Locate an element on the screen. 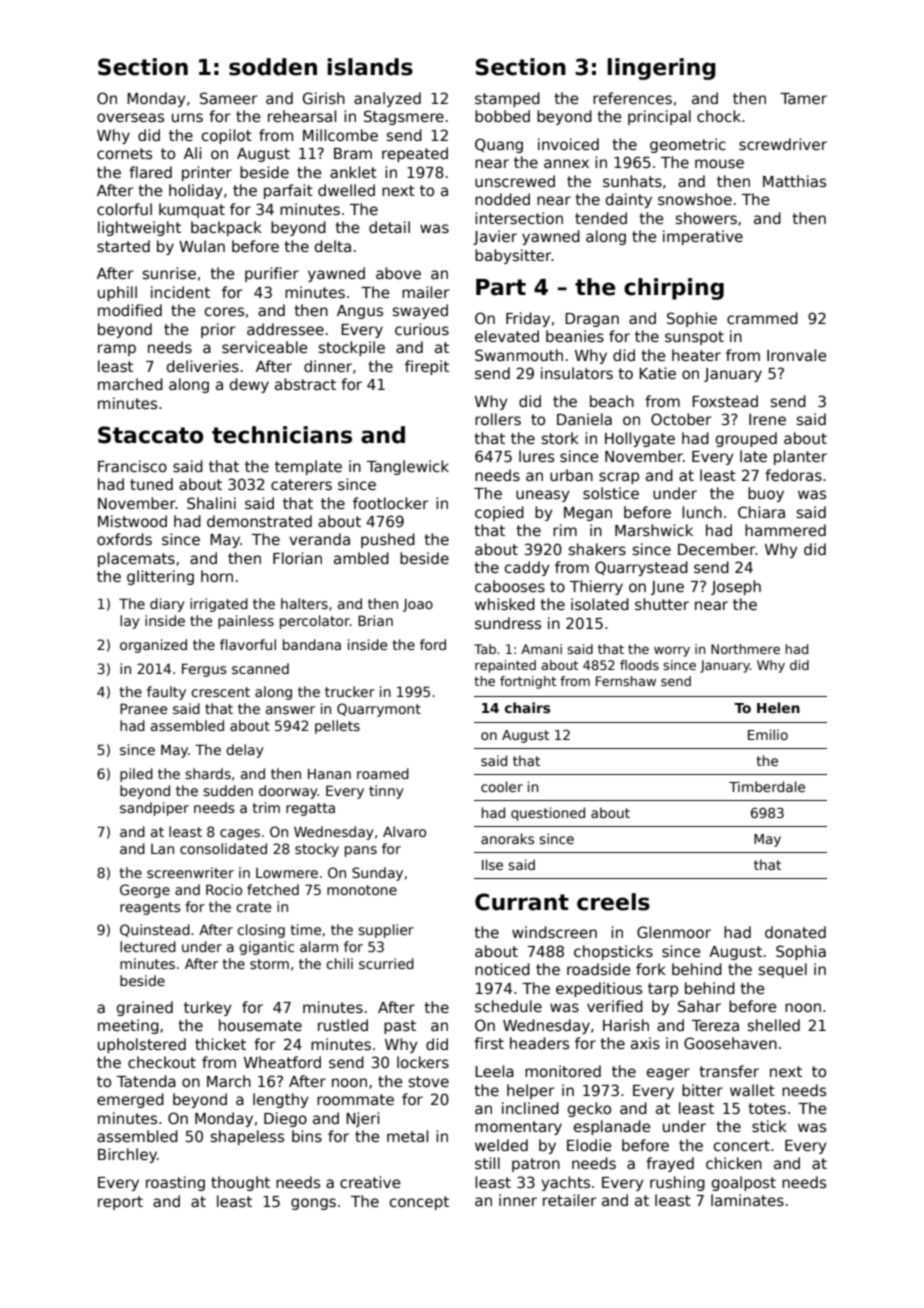 The height and width of the screenshot is (1308, 924). mailer is located at coordinates (425, 292).
